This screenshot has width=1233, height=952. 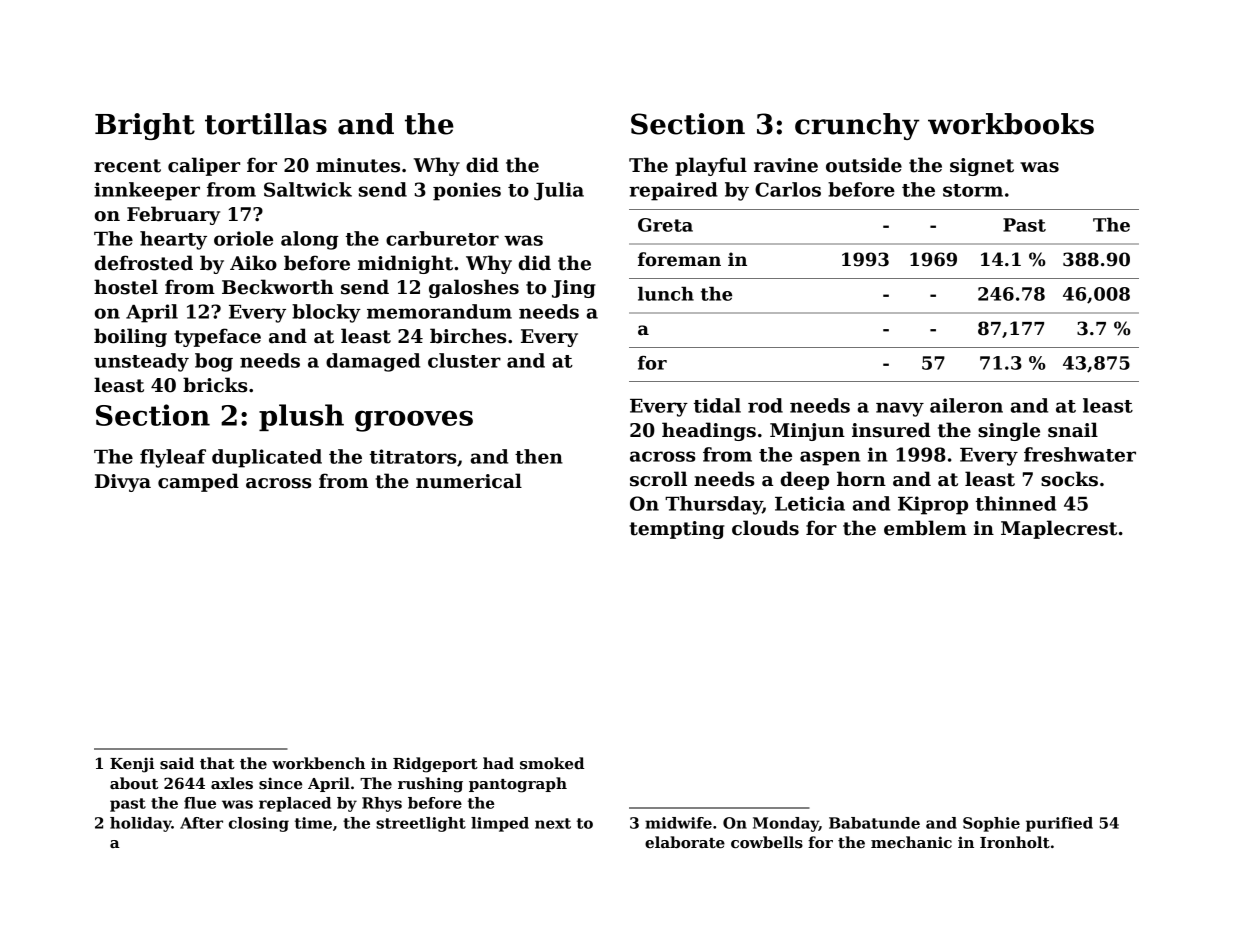 I want to click on signet, so click(x=982, y=167).
